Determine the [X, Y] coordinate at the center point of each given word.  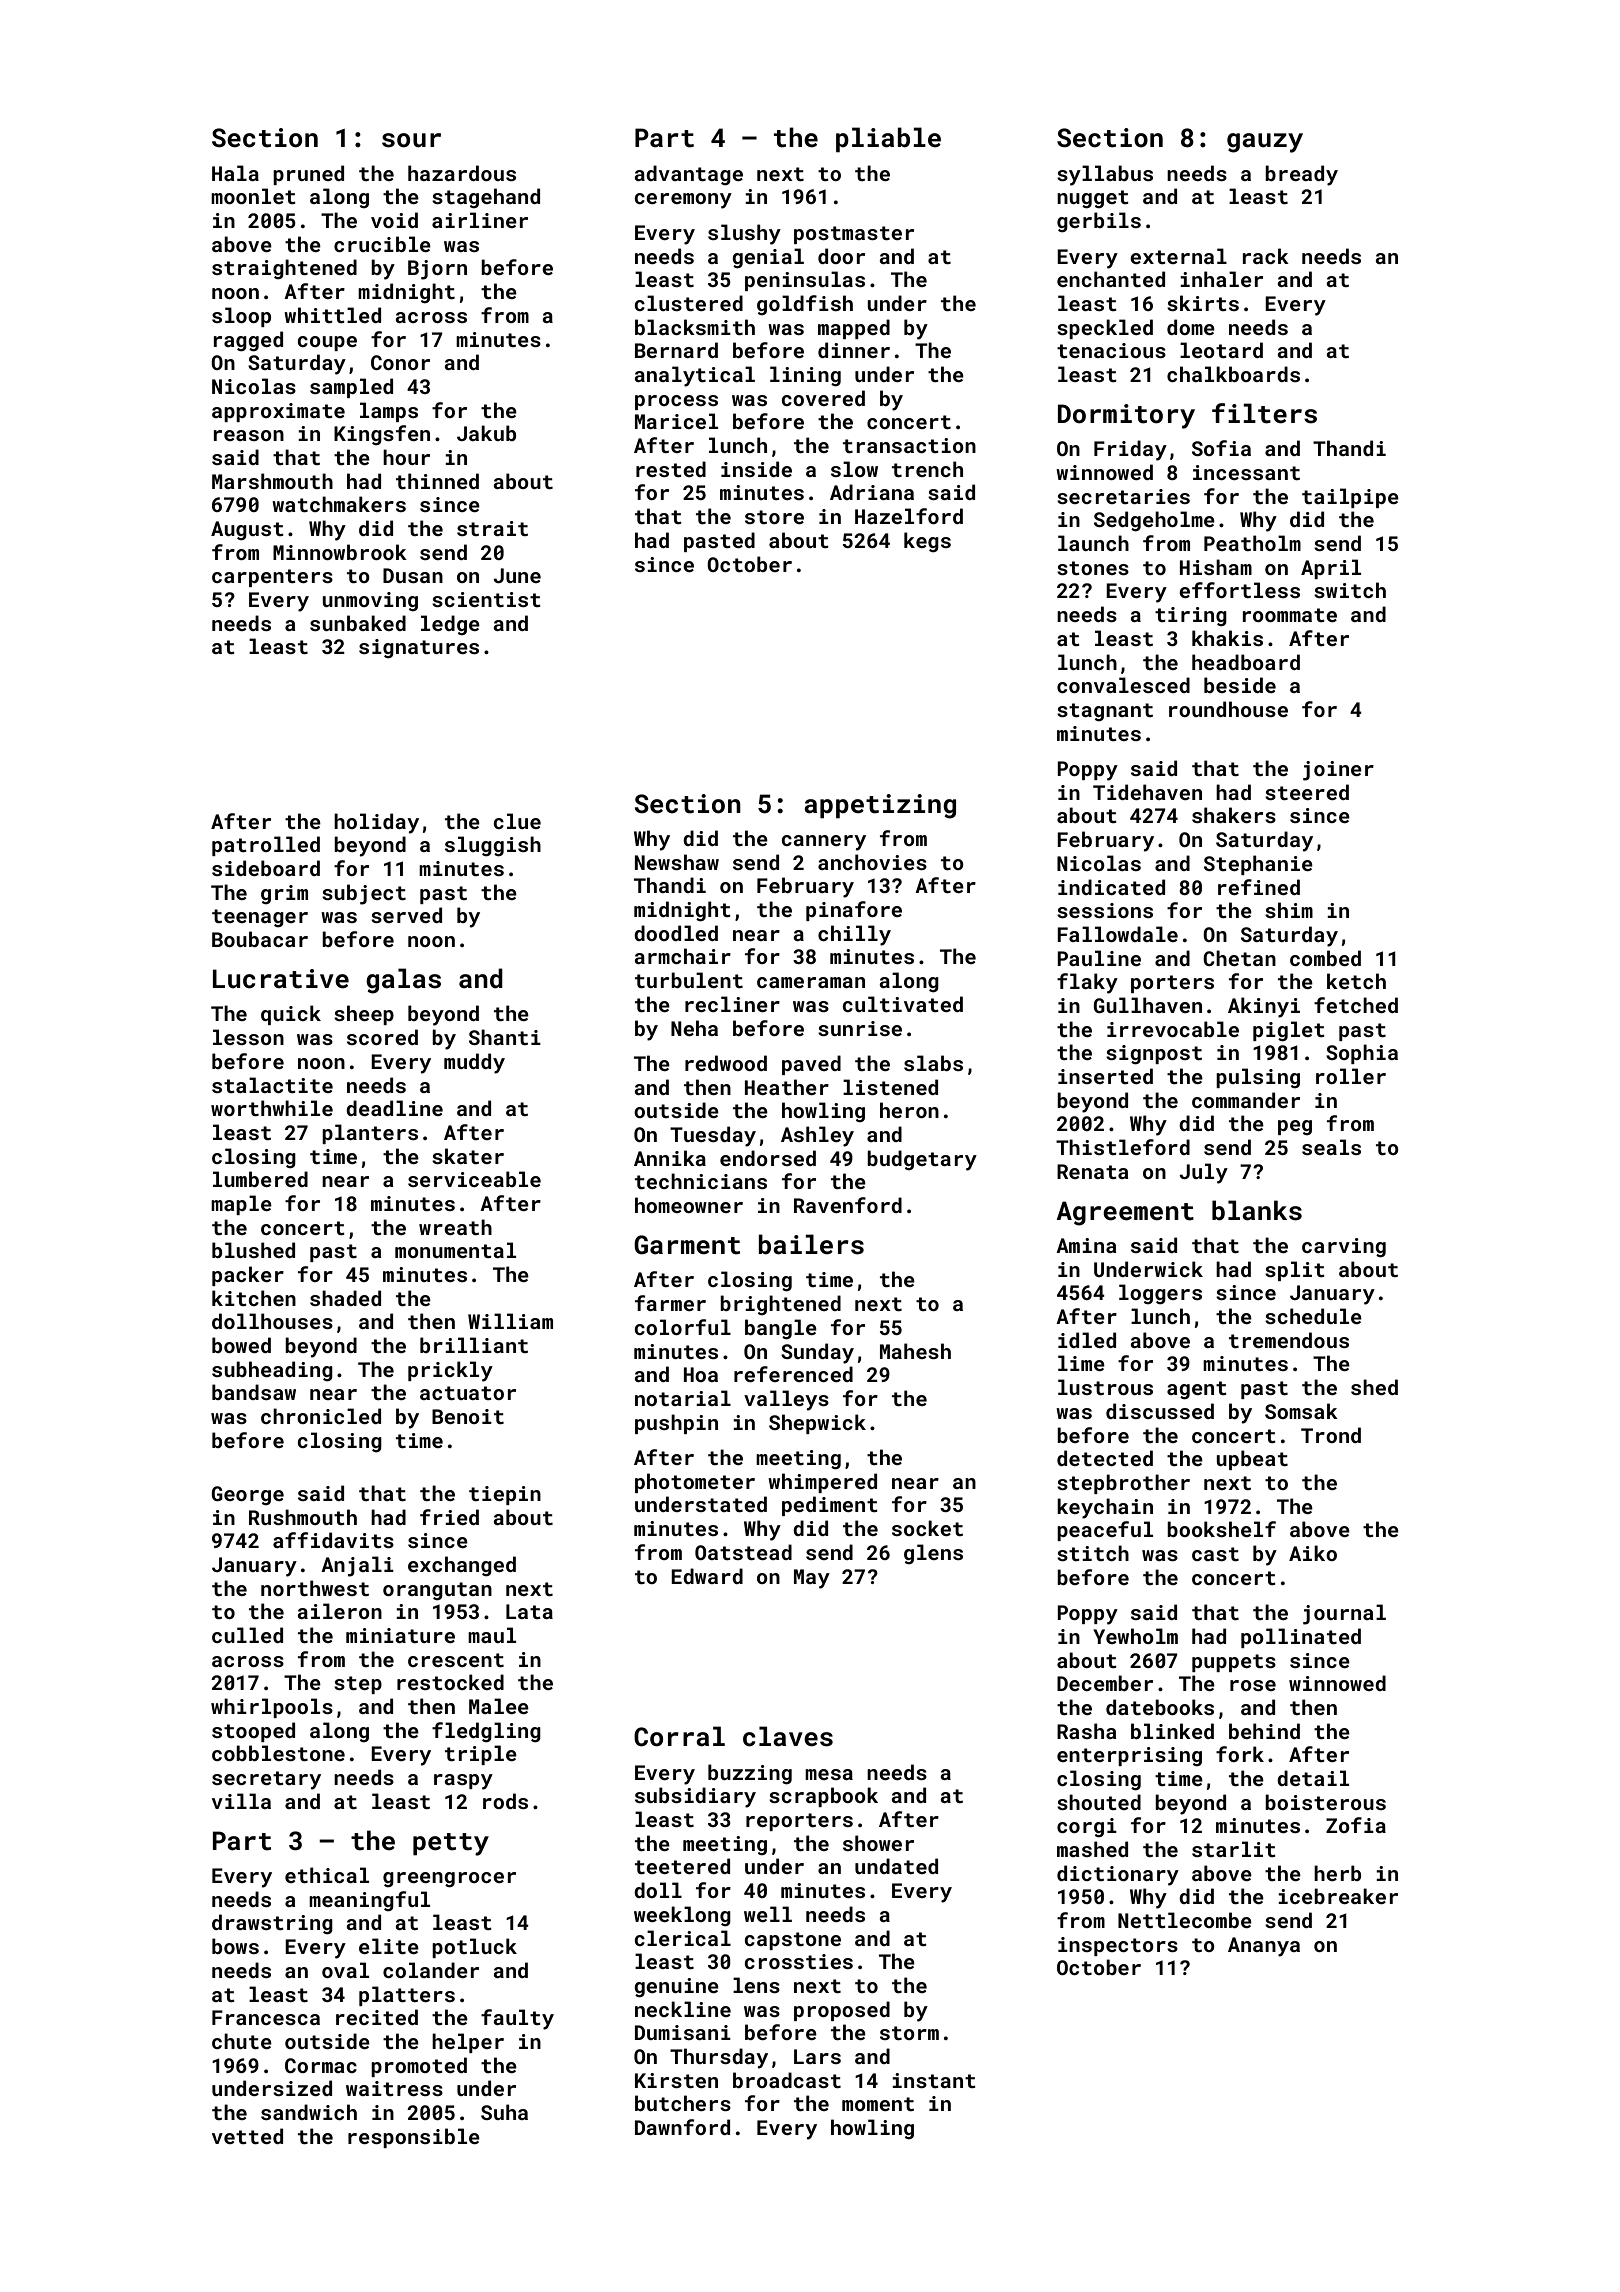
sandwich [309, 2112]
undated [896, 1866]
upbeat [1252, 1460]
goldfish [805, 305]
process [676, 402]
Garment [687, 1245]
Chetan [1239, 958]
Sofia [1221, 448]
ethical [327, 1875]
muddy [474, 1063]
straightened [284, 269]
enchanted [1111, 279]
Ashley [817, 1136]
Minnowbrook [340, 552]
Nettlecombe [1185, 1920]
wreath [455, 1227]
